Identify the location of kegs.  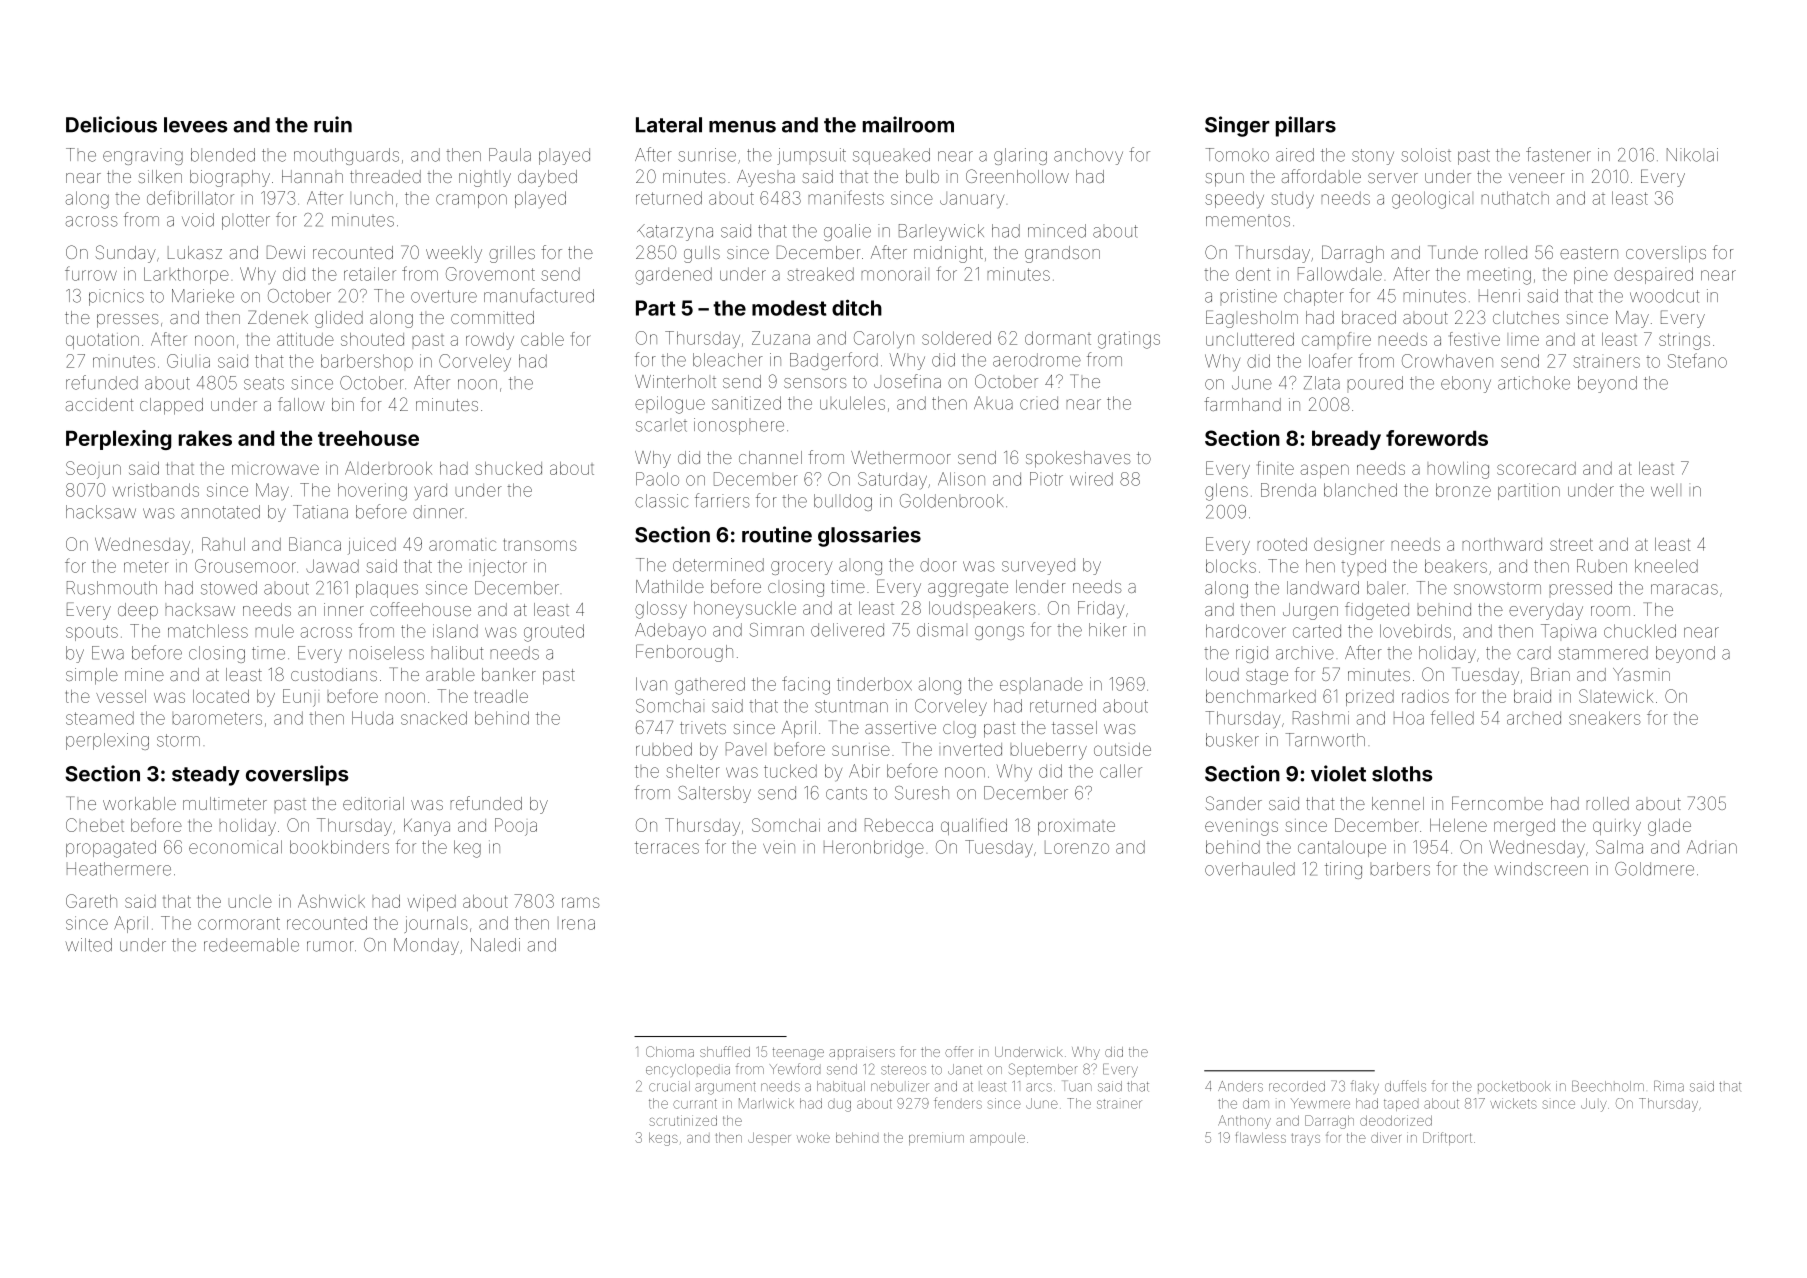
(663, 1139).
